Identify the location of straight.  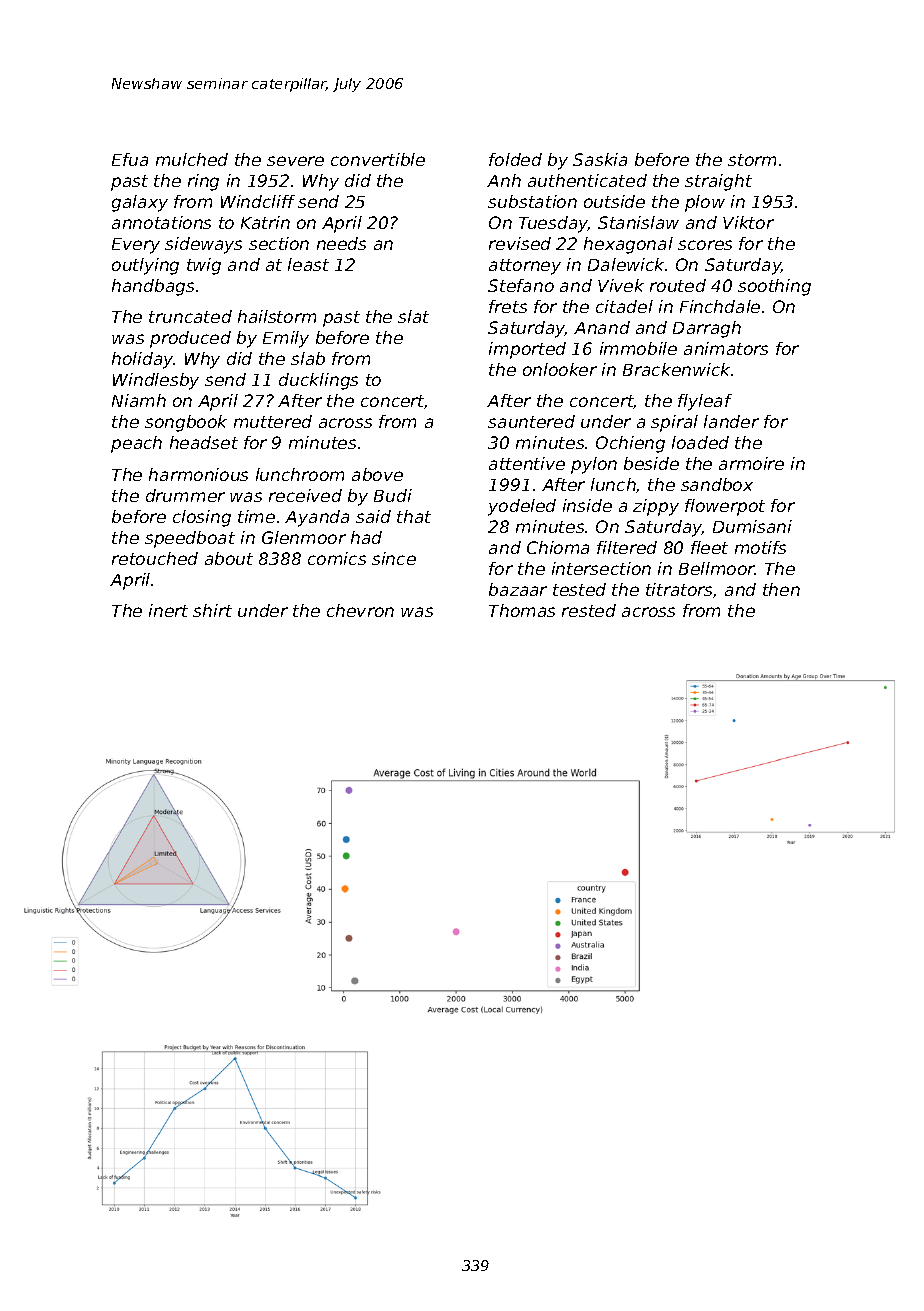
(718, 182).
